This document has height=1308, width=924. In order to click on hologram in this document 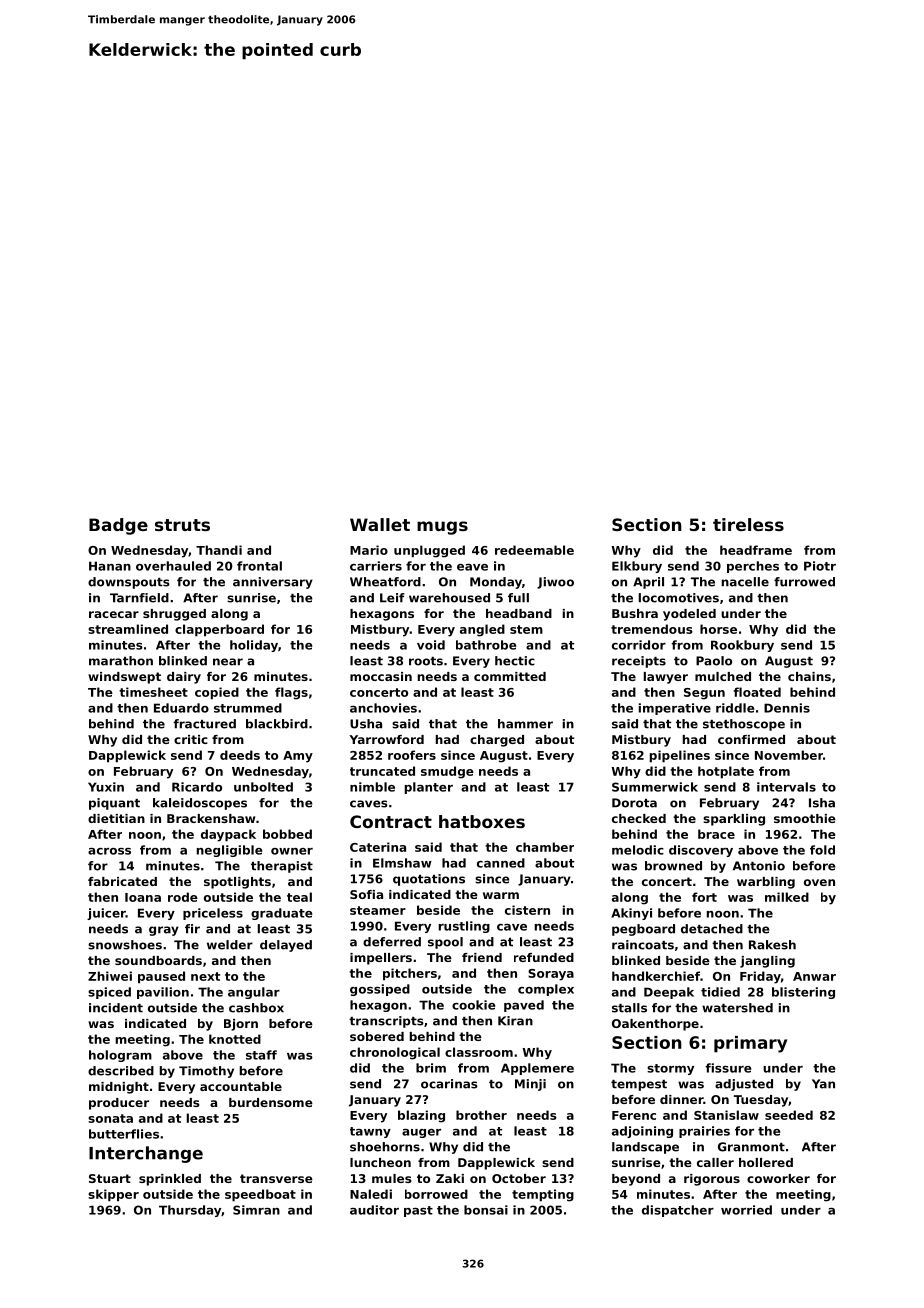, I will do `click(120, 1056)`.
